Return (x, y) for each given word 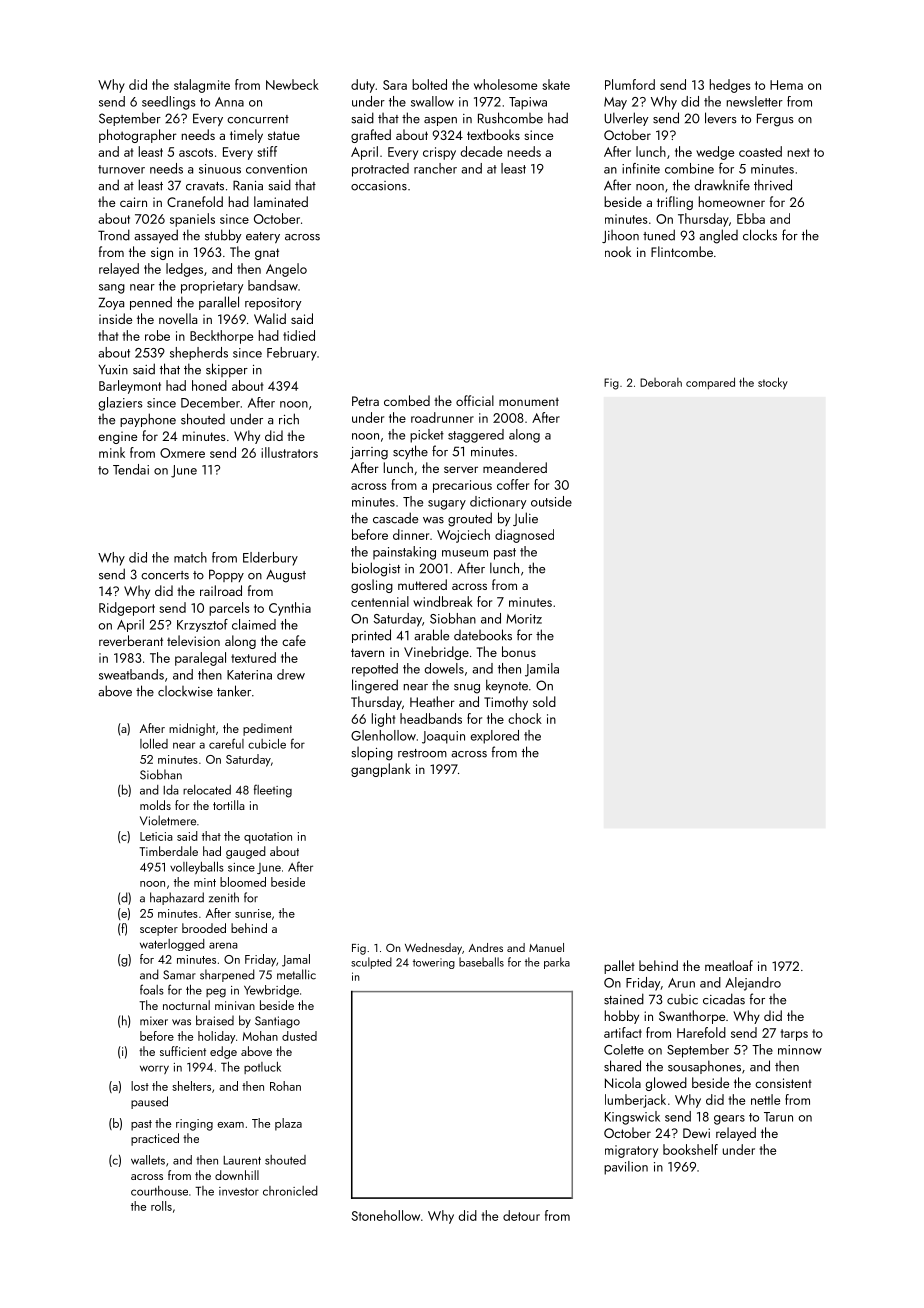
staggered (476, 436)
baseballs (481, 962)
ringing (194, 1125)
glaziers (120, 404)
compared (710, 383)
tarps (794, 1035)
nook (618, 251)
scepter (159, 930)
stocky (773, 383)
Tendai (131, 469)
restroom (422, 753)
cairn (133, 202)
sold (544, 701)
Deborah (661, 382)
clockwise (185, 691)
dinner (411, 534)
